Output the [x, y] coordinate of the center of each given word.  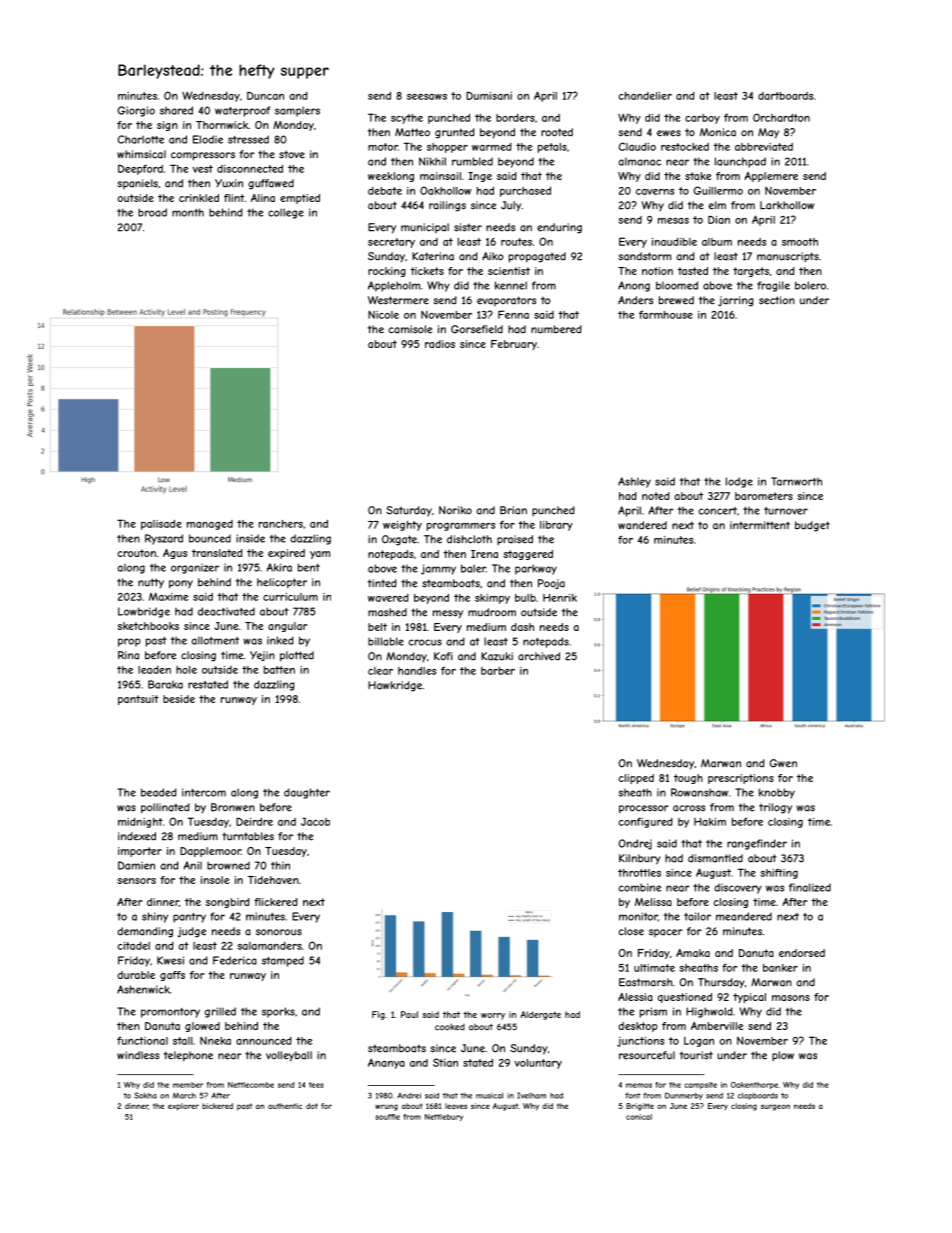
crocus [425, 642]
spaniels [137, 184]
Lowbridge [144, 612]
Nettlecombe [251, 1085]
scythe [407, 119]
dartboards [785, 96]
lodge [739, 482]
